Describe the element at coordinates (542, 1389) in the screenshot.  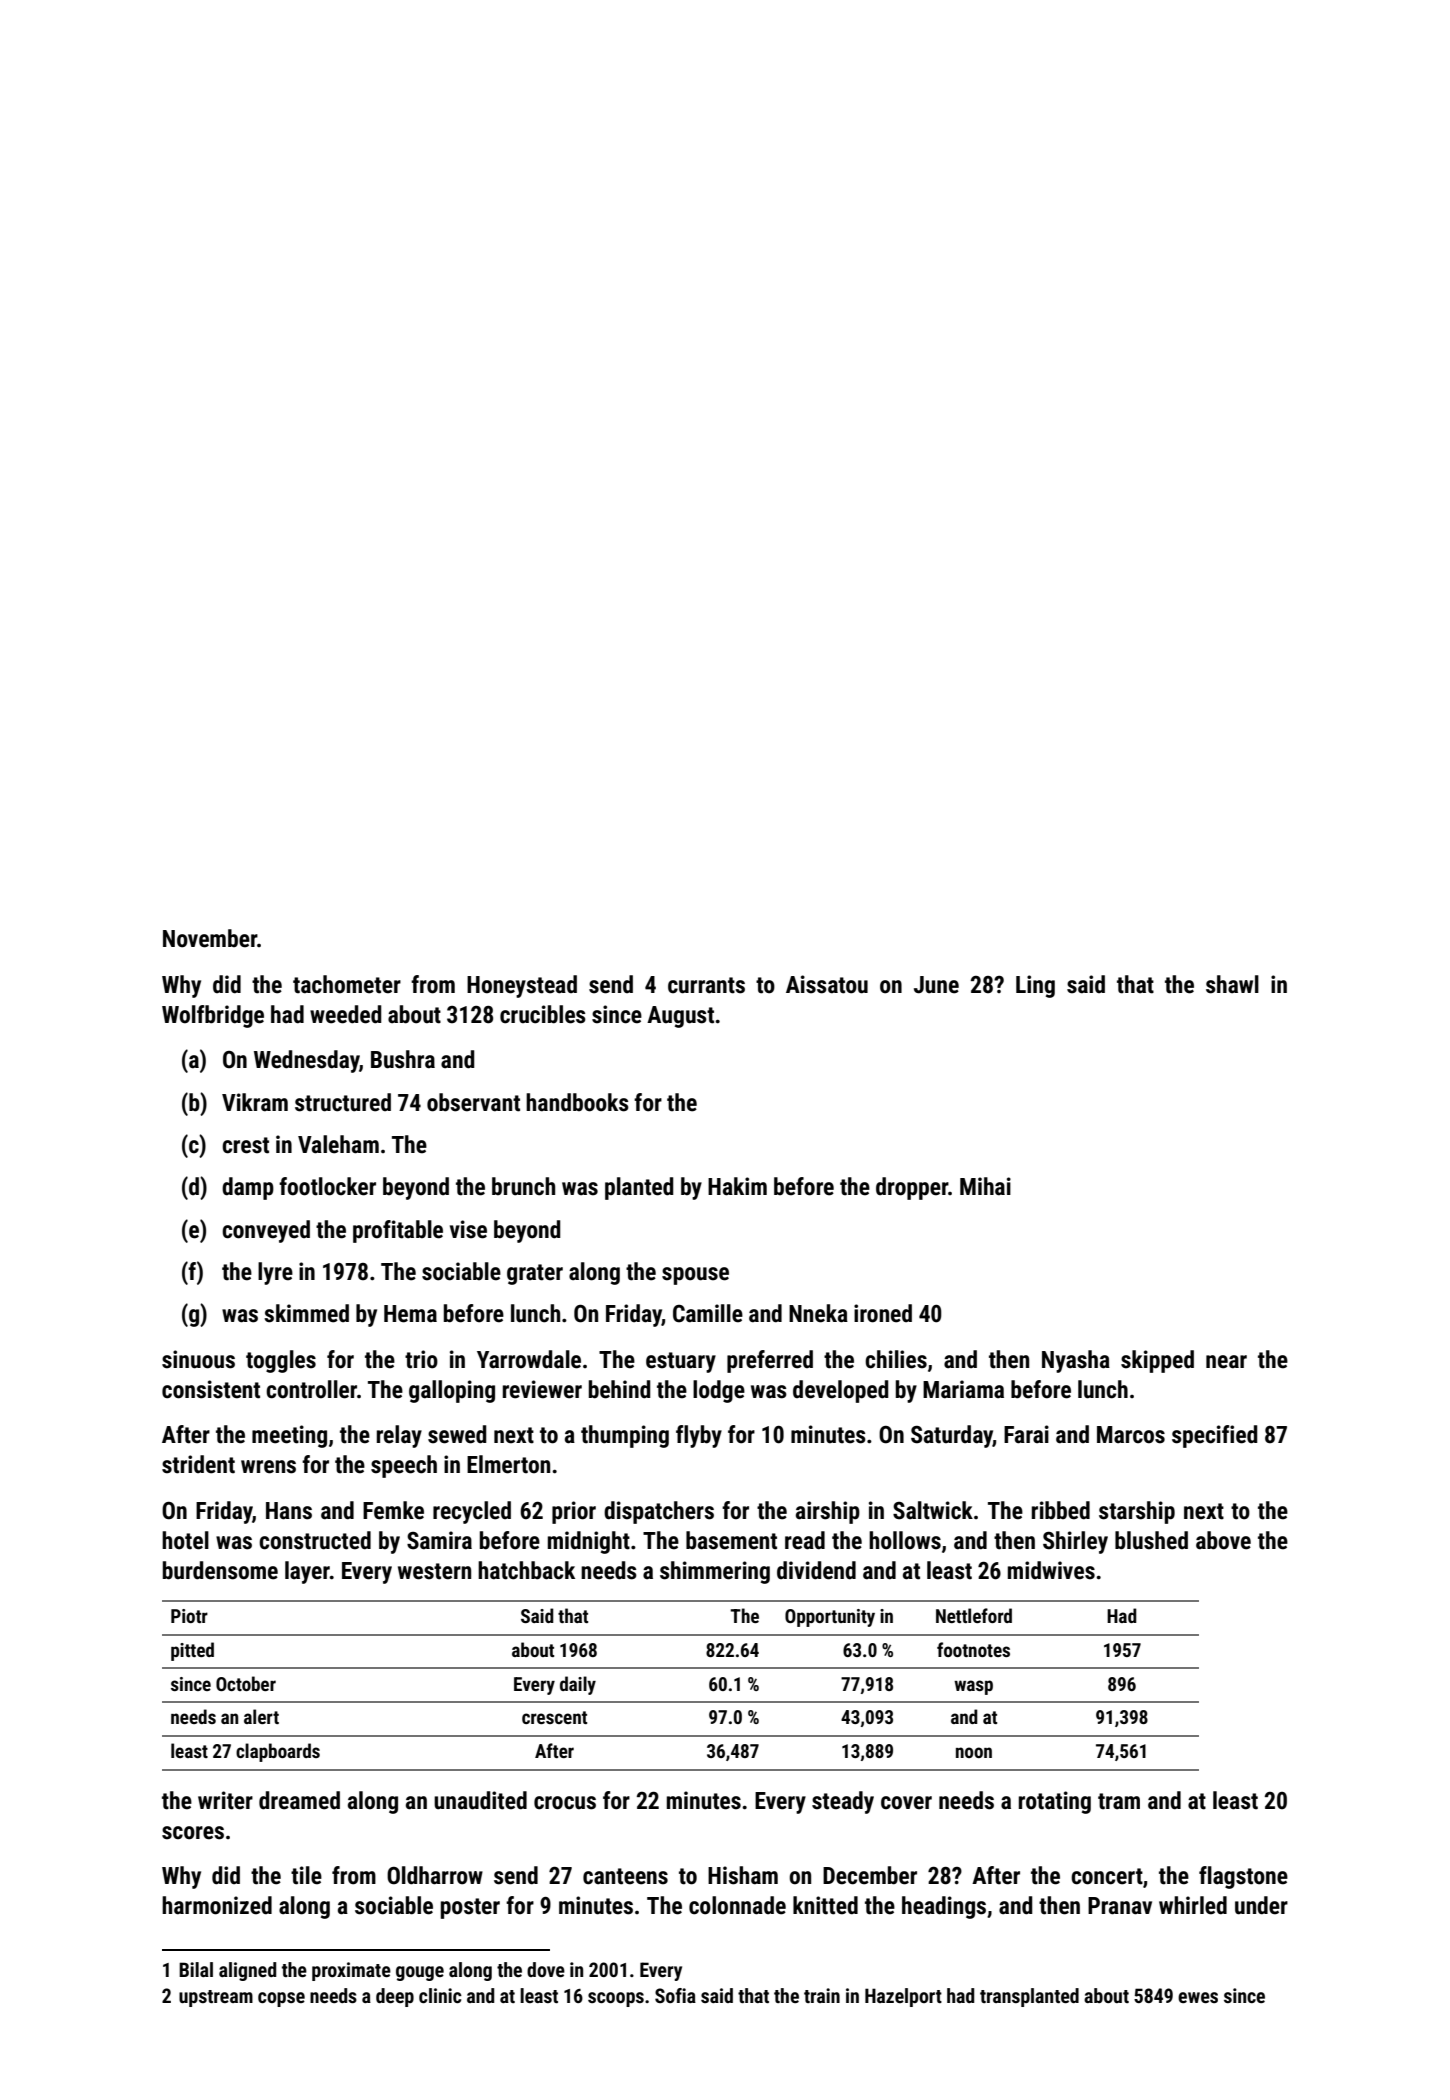
I see `reviewer` at that location.
